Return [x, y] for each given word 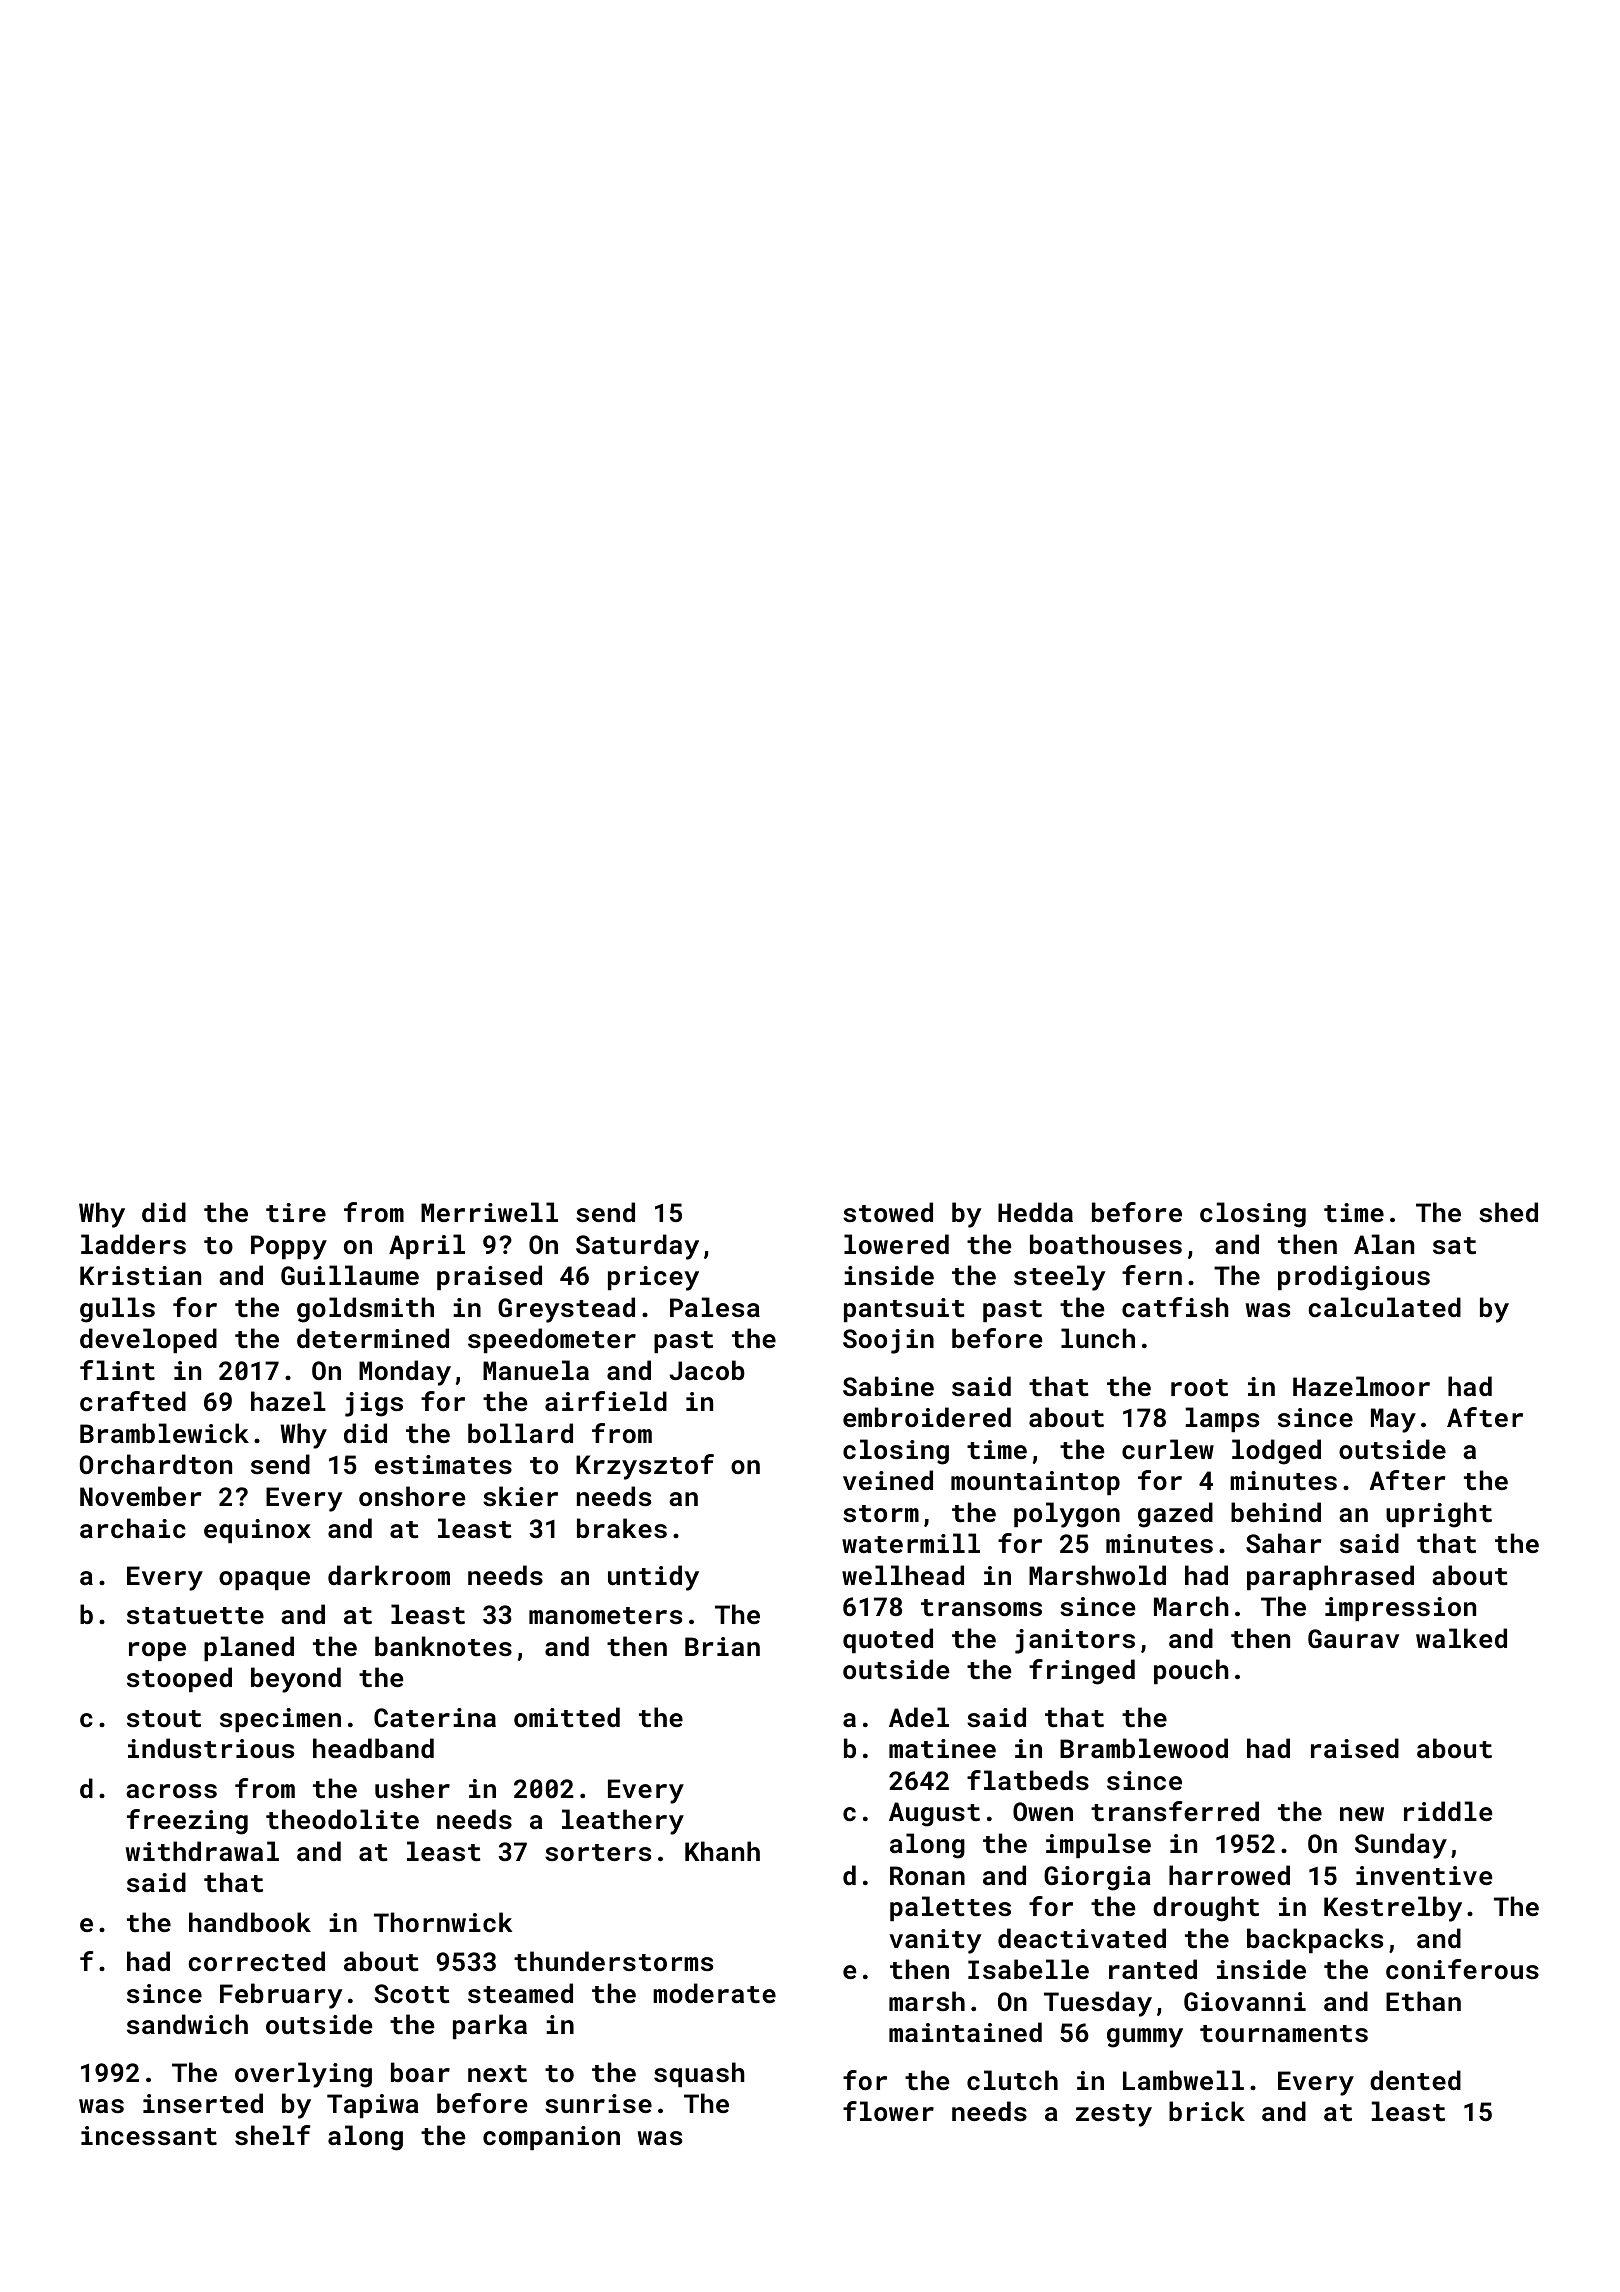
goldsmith [365, 1310]
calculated [1384, 1307]
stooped [179, 1679]
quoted [888, 1640]
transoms [981, 1608]
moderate [714, 1993]
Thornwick [443, 1922]
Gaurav [1353, 1638]
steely [1059, 1278]
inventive [1424, 1875]
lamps [1222, 1419]
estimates [443, 1465]
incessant [149, 2136]
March [1191, 1606]
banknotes [443, 1646]
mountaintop [1035, 1483]
